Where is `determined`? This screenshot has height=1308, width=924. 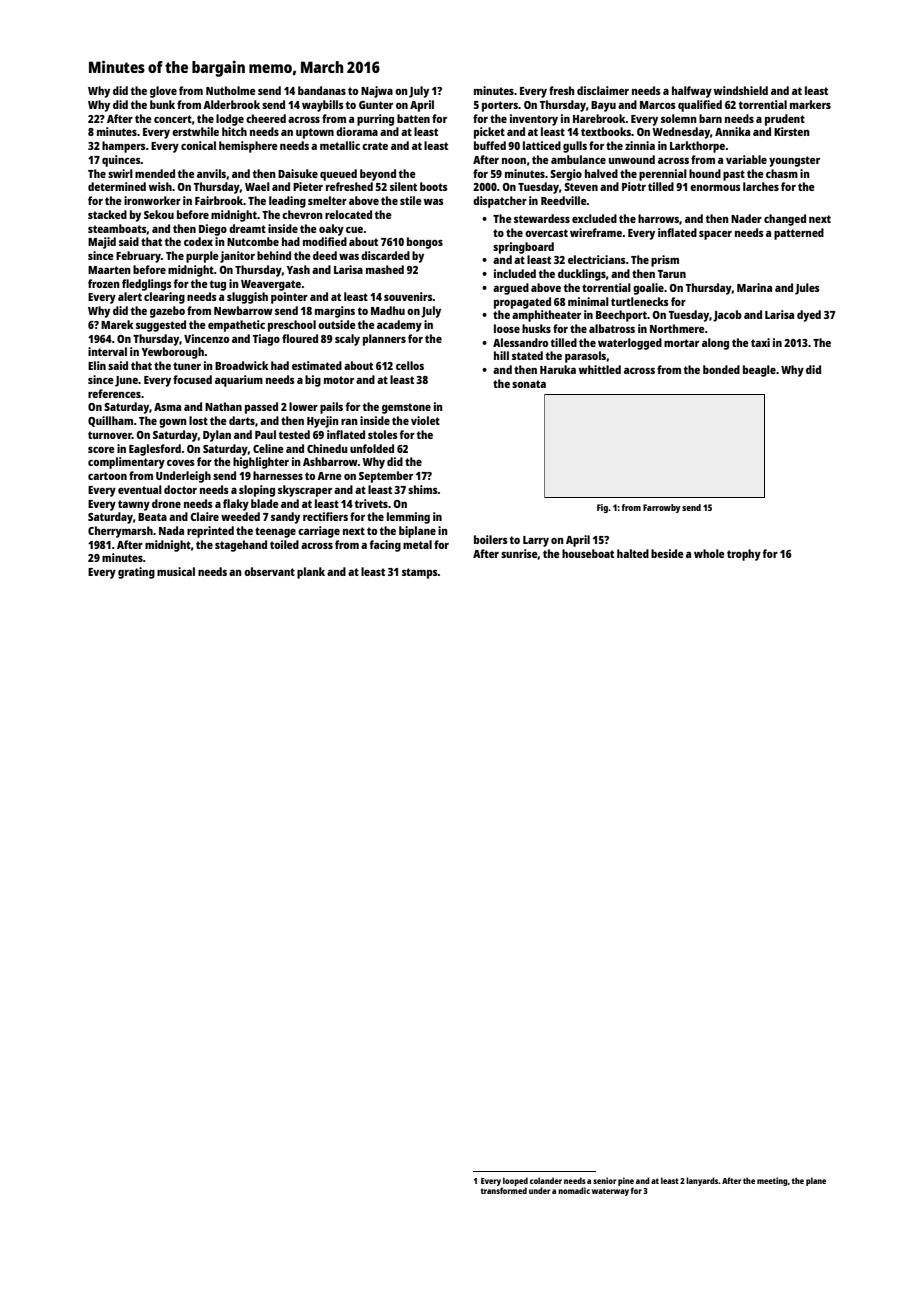 determined is located at coordinates (117, 186).
